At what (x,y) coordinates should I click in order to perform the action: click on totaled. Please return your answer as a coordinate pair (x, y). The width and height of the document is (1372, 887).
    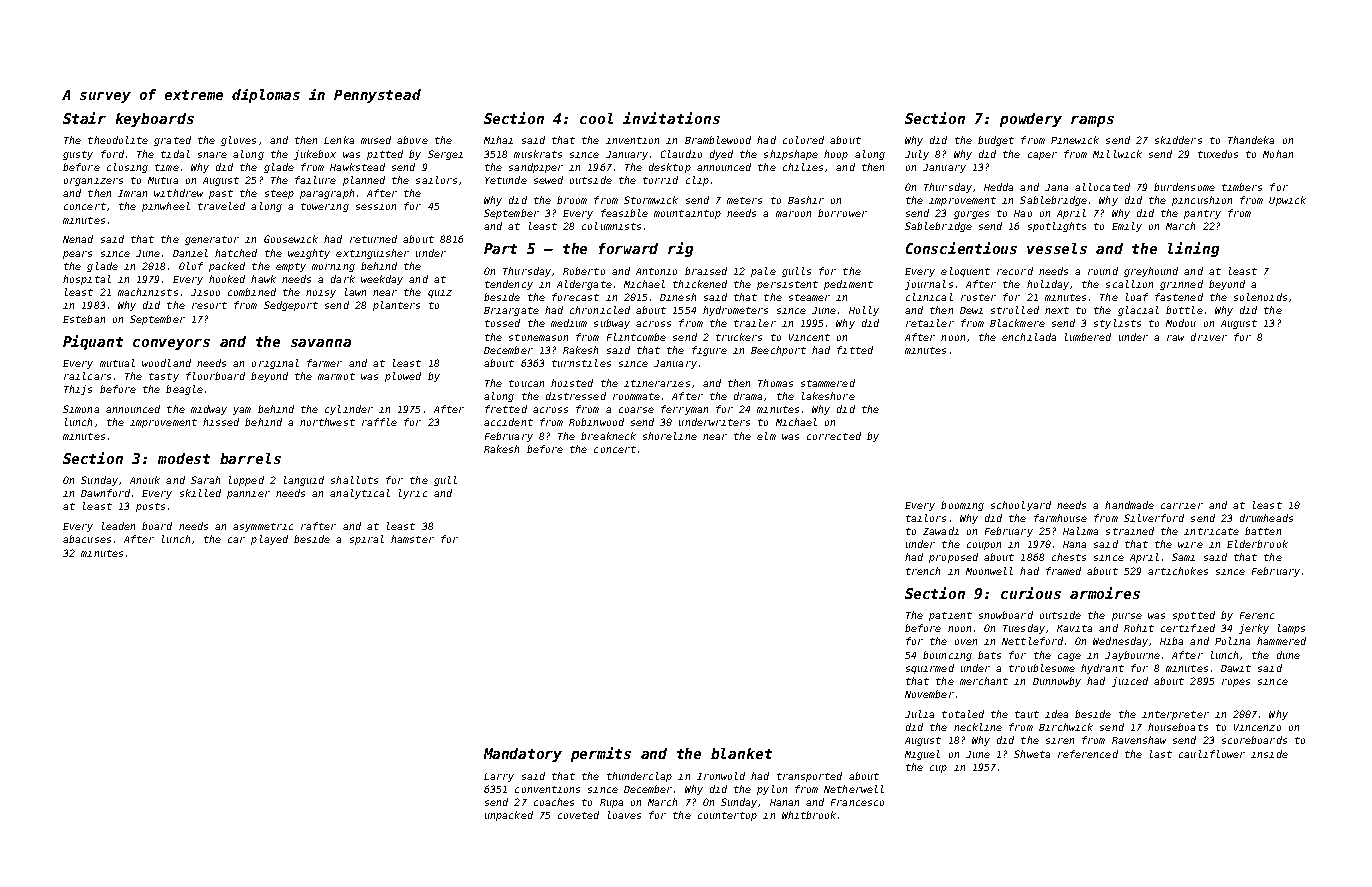
    Looking at the image, I should click on (963, 714).
